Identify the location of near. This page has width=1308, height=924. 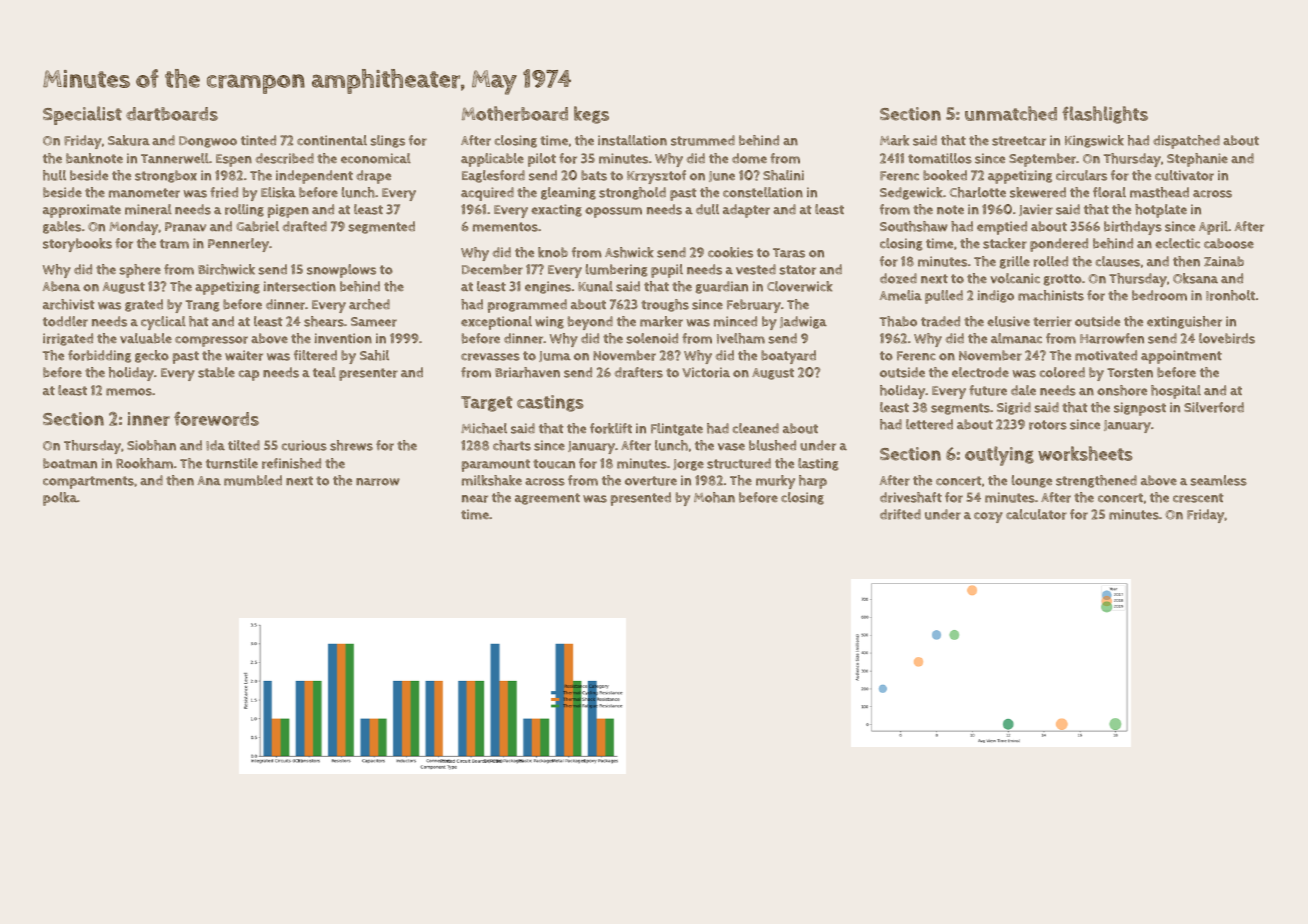
(475, 499).
